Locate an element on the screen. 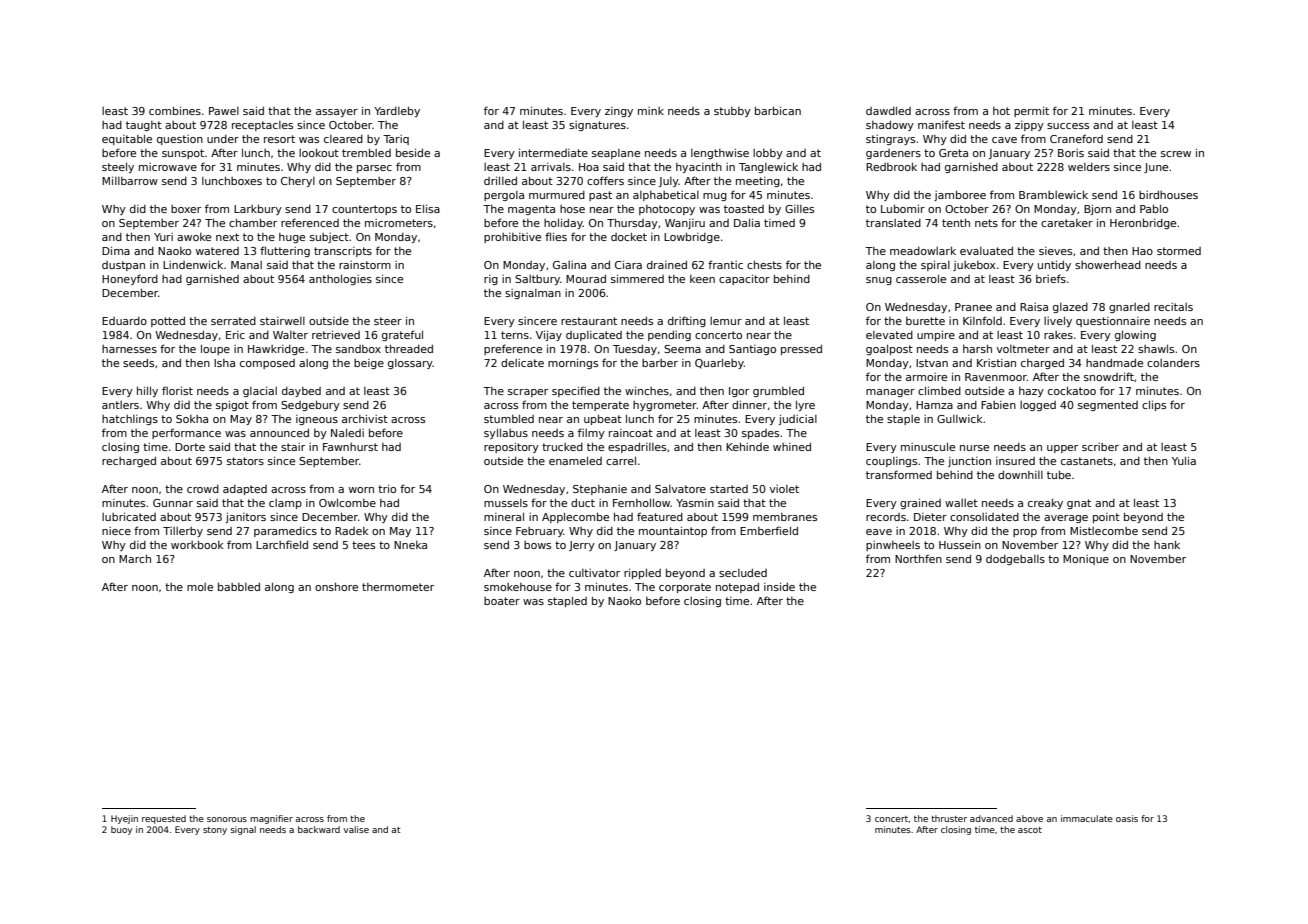 The height and width of the screenshot is (924, 1308). Istvan is located at coordinates (932, 363).
